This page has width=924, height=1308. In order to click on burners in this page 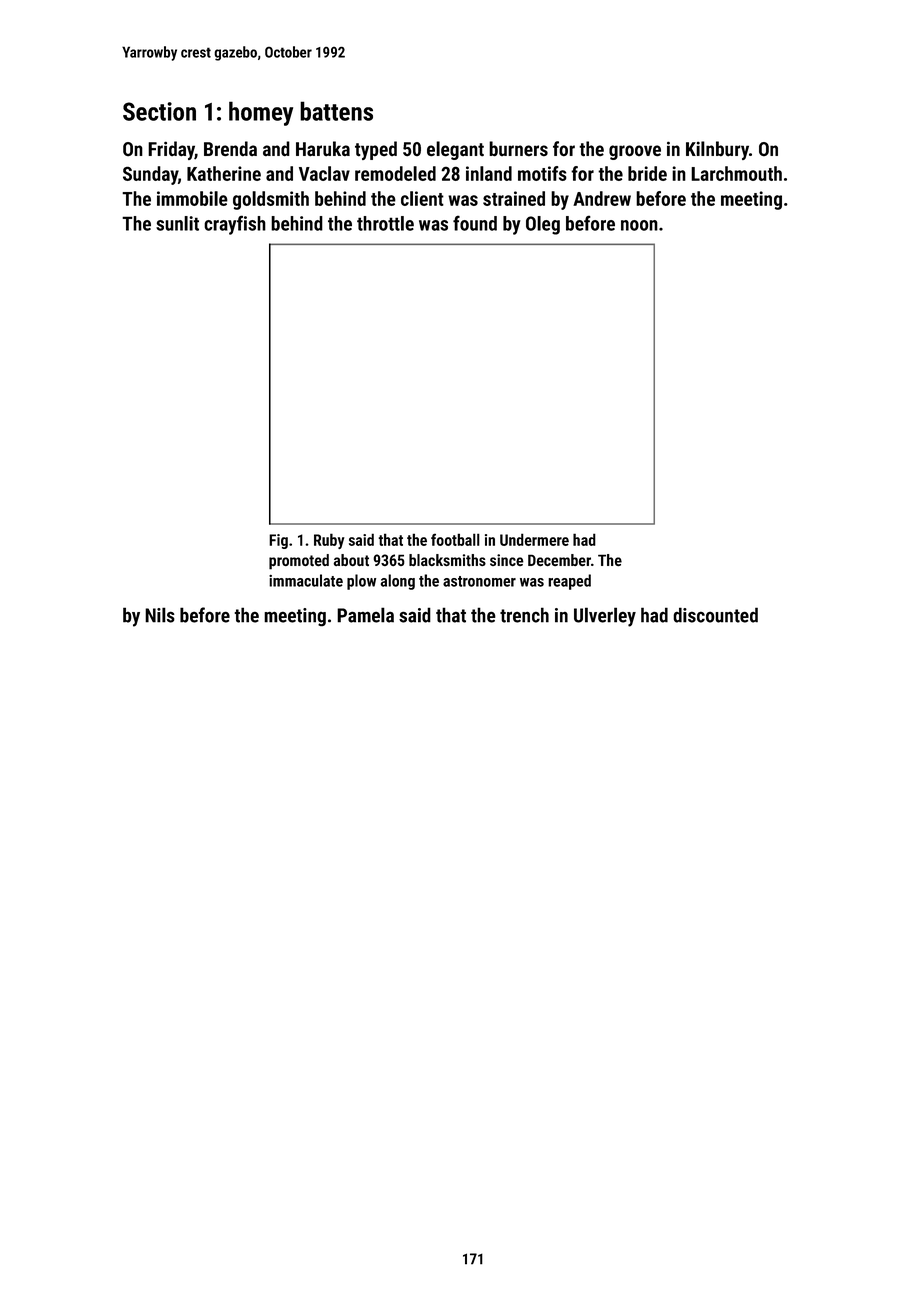, I will do `click(518, 149)`.
